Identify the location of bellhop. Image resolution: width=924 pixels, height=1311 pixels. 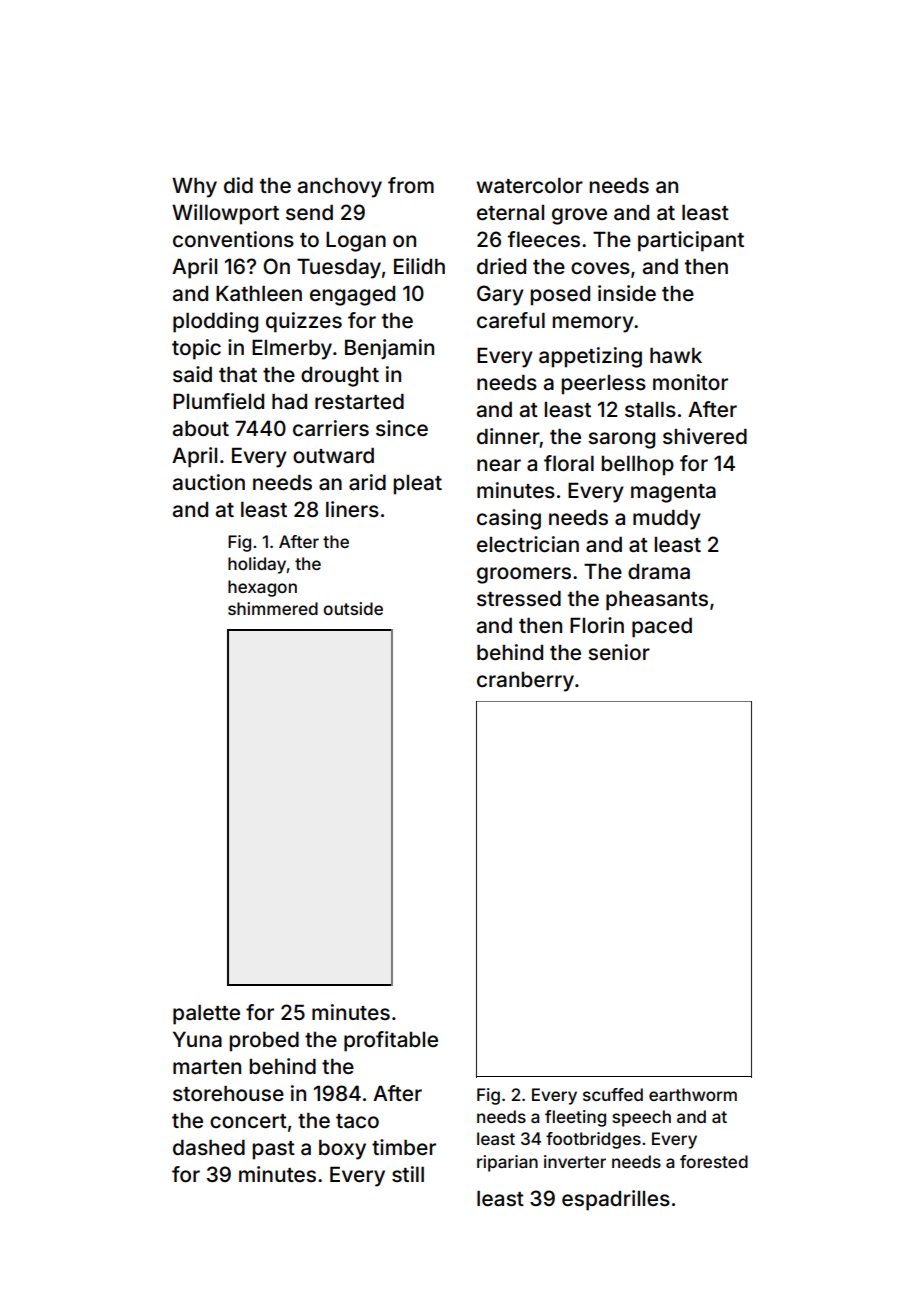
(638, 465).
